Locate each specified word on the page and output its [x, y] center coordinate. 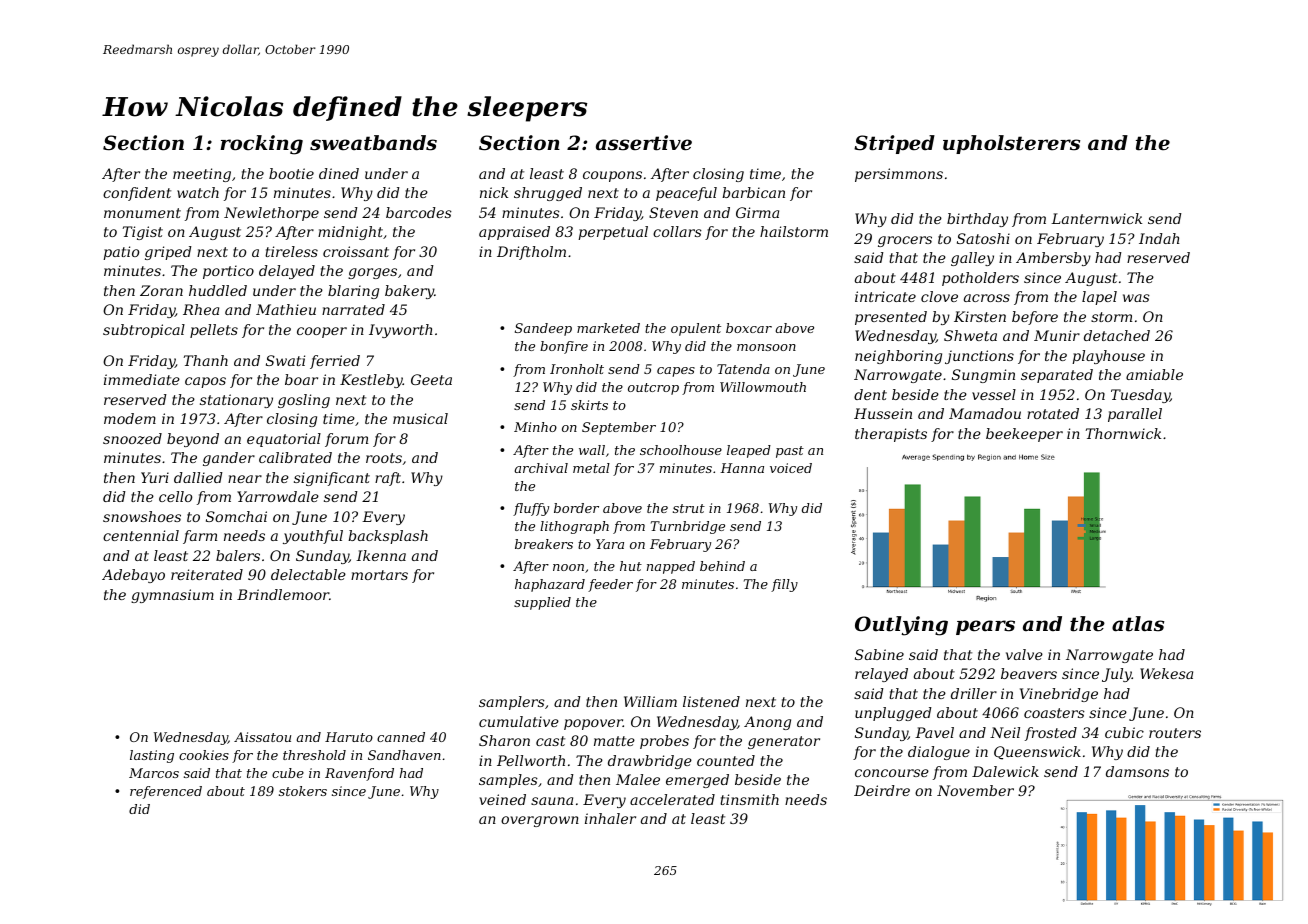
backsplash [388, 537]
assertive [644, 143]
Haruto [349, 737]
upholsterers [1011, 144]
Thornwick [1123, 433]
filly [784, 585]
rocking [261, 145]
